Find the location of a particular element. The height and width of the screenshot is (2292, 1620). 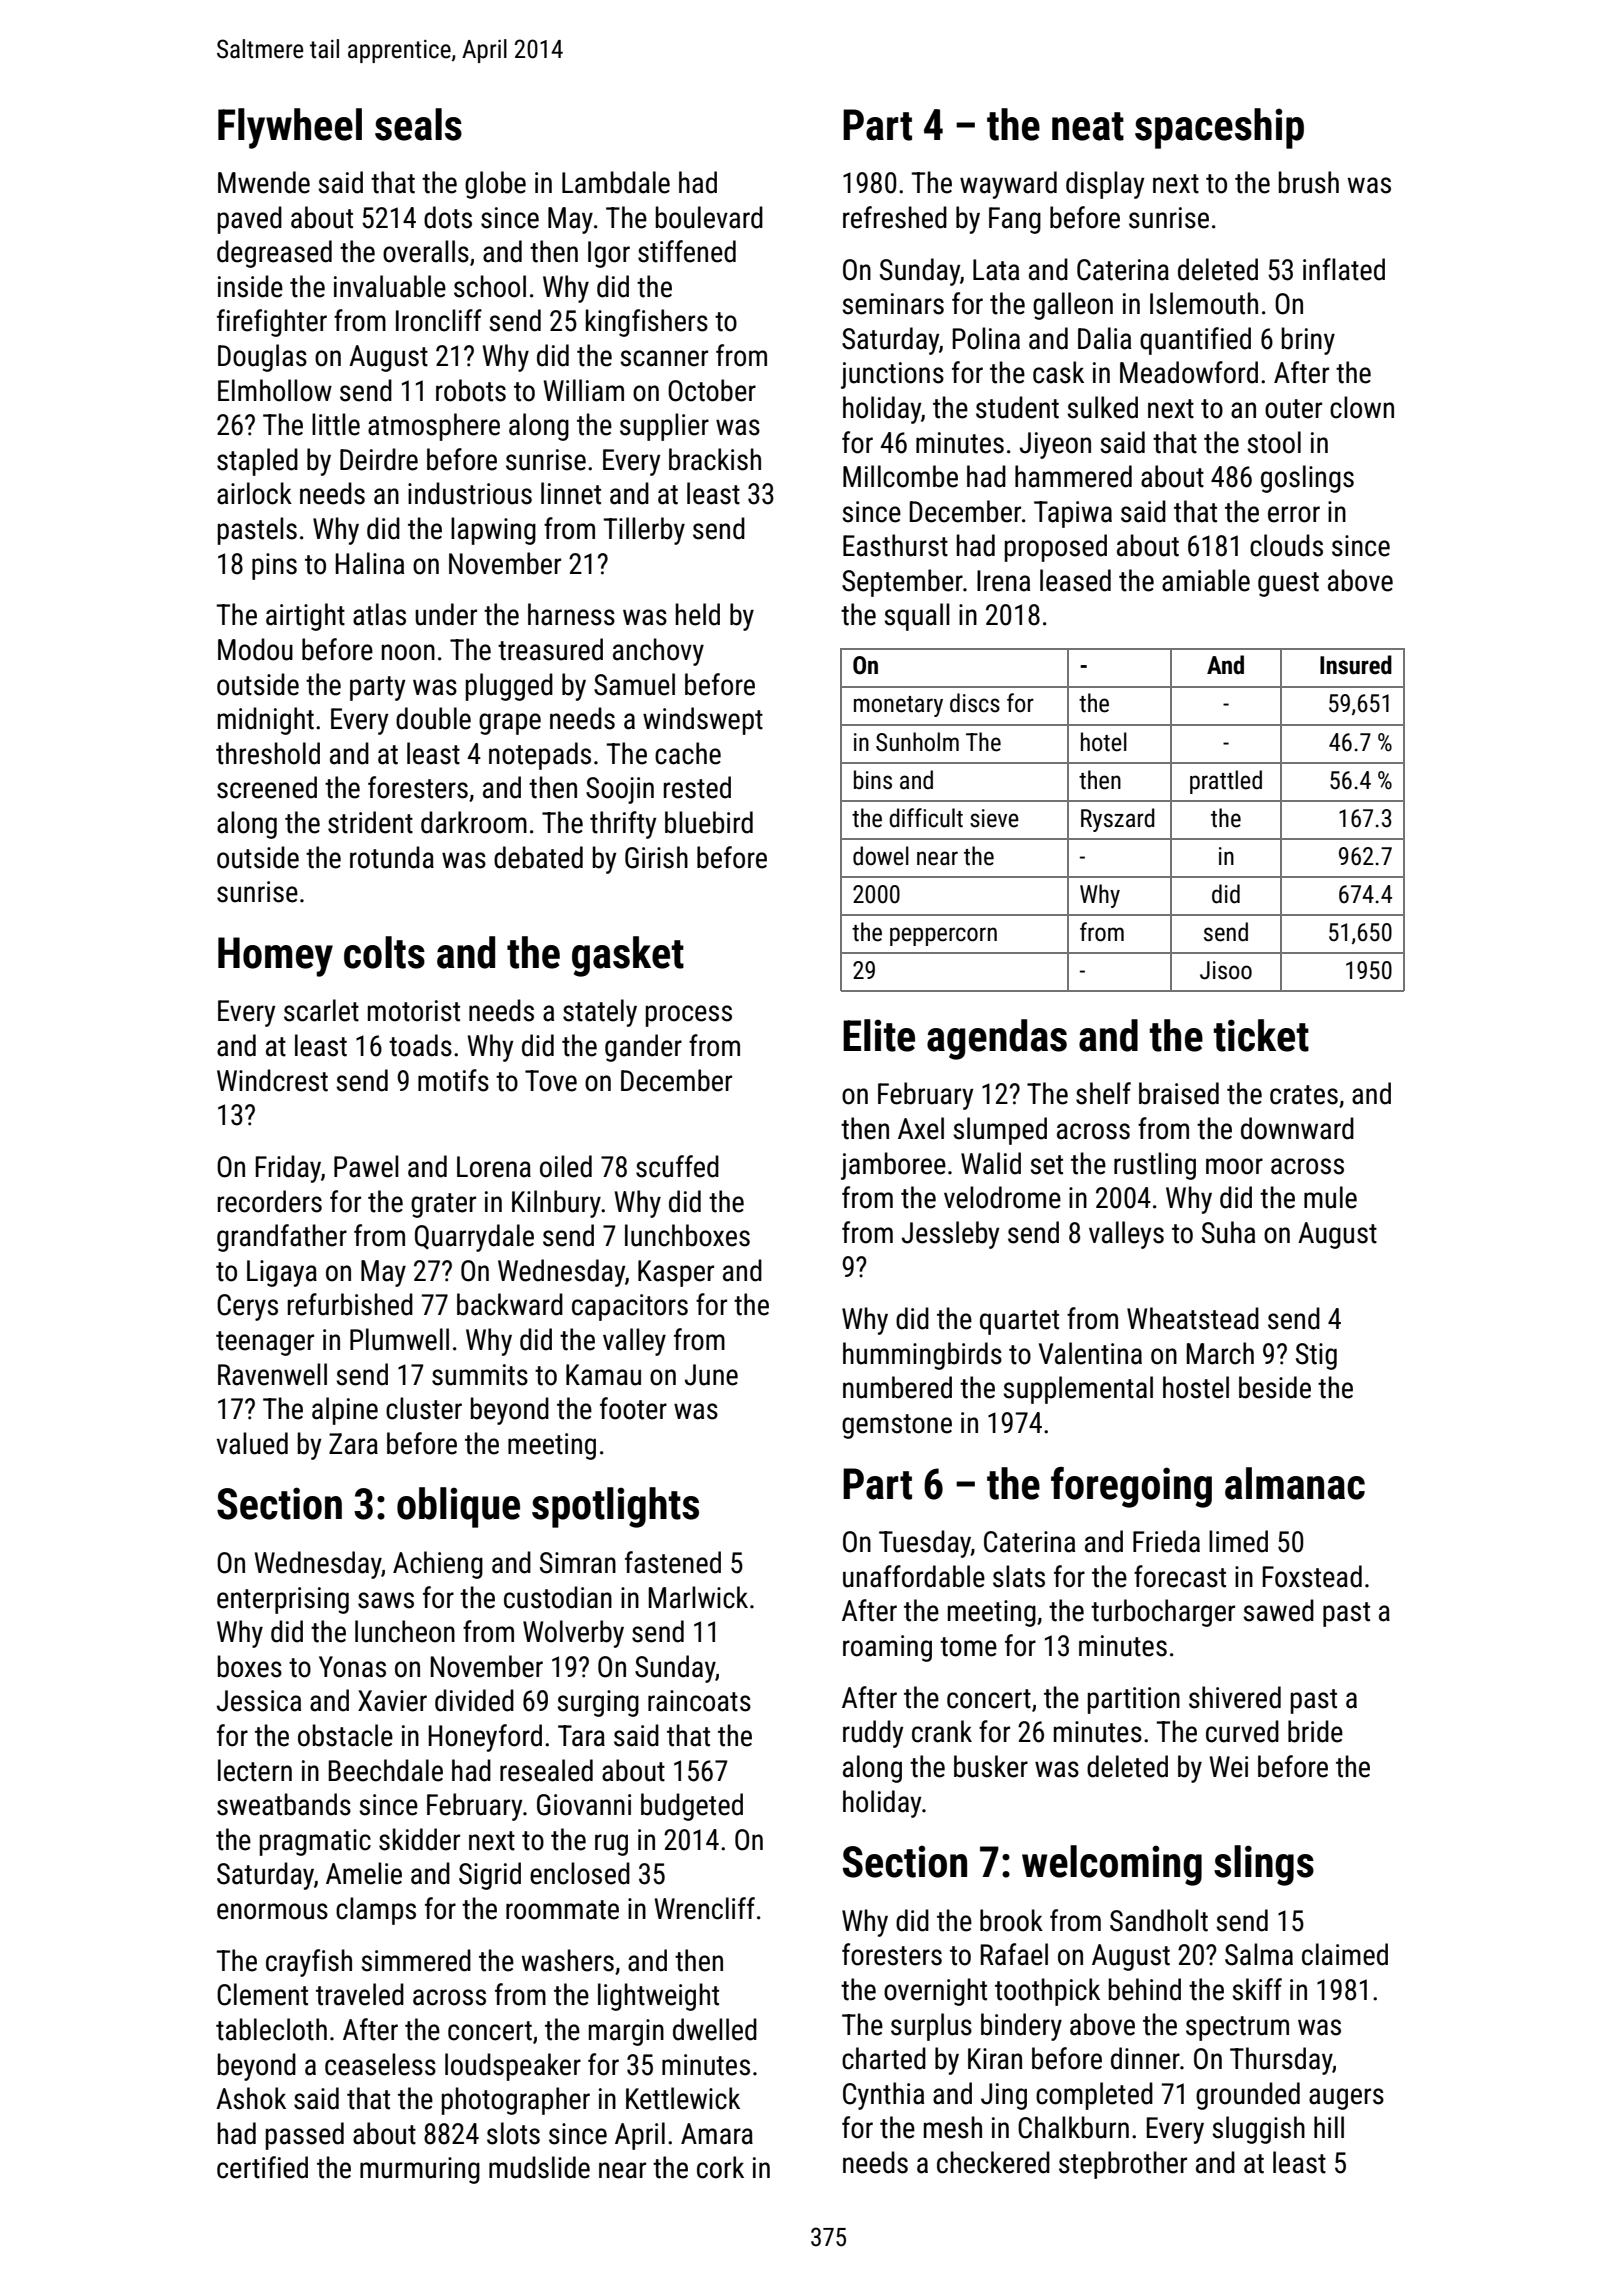

discs is located at coordinates (975, 703).
